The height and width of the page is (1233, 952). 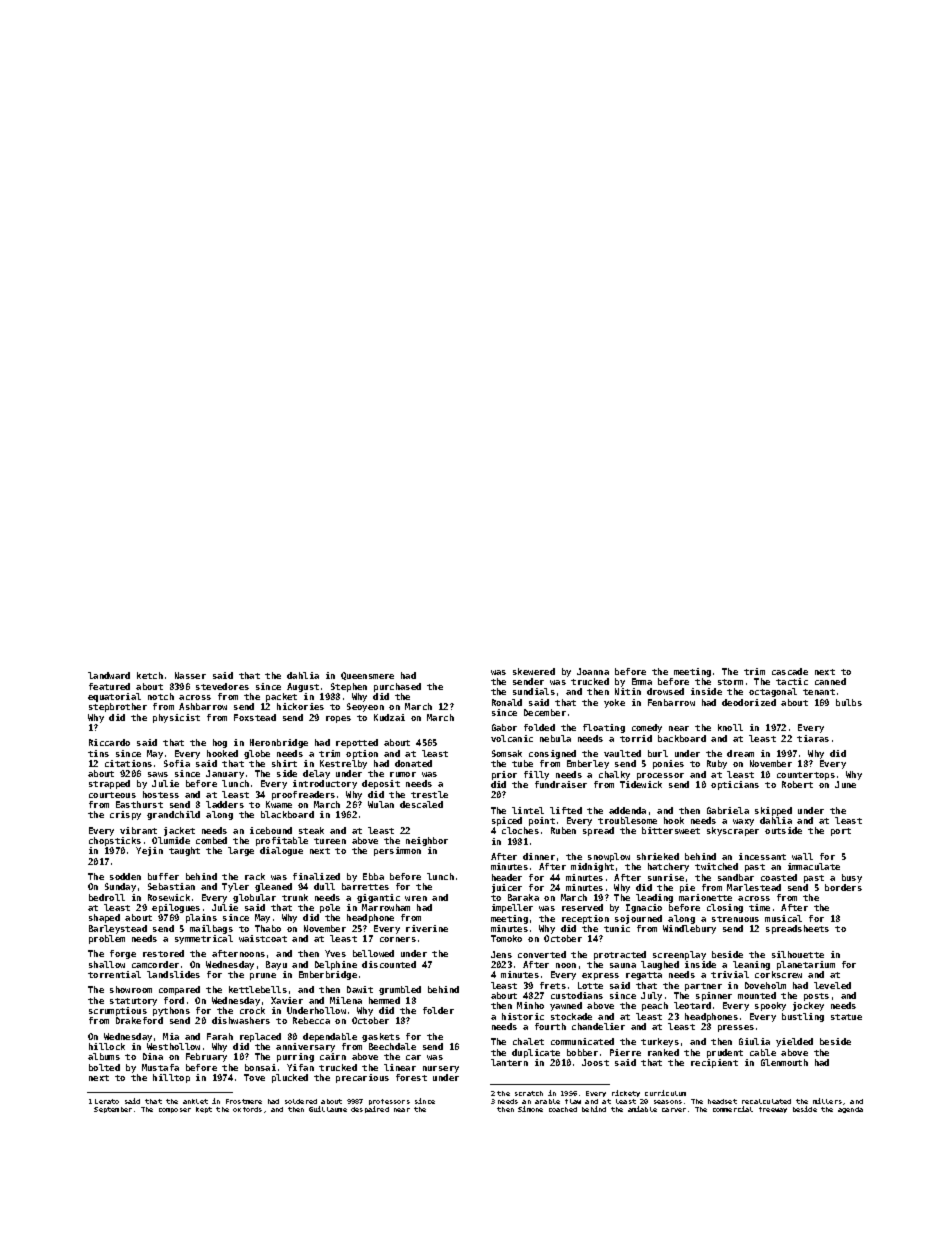 I want to click on Doveholm, so click(x=765, y=985).
